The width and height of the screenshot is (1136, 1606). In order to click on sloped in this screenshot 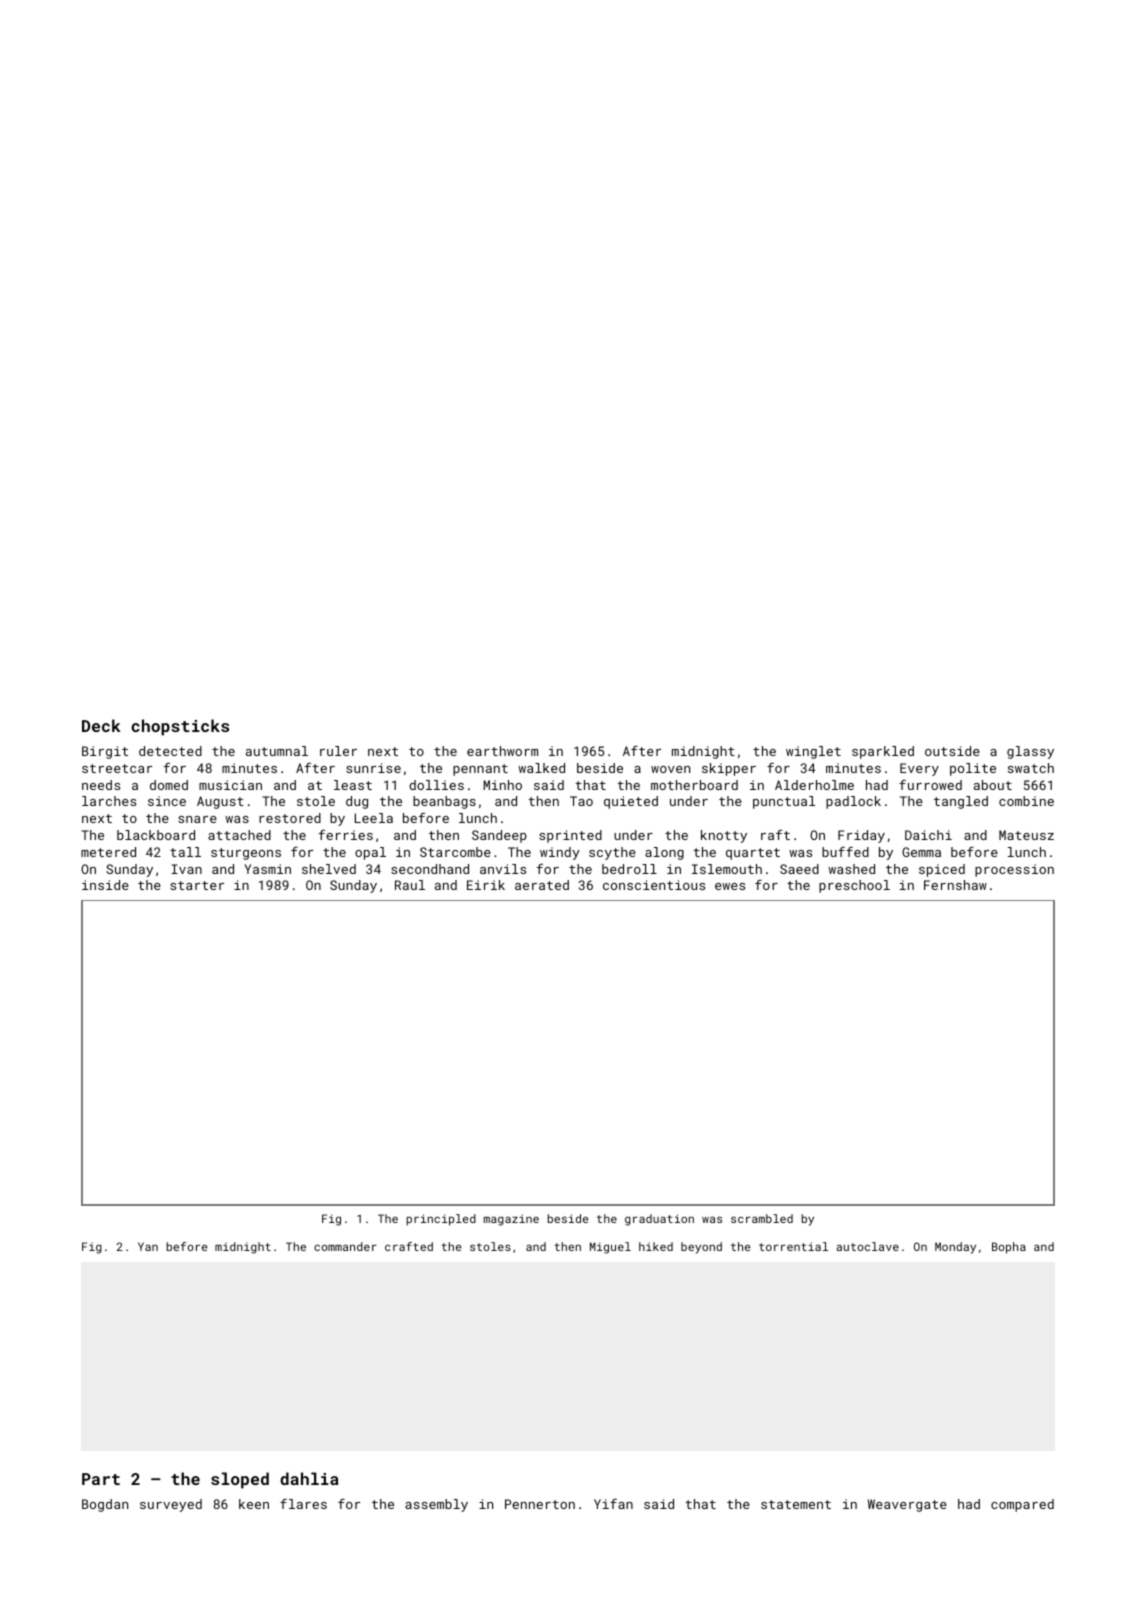, I will do `click(240, 1480)`.
